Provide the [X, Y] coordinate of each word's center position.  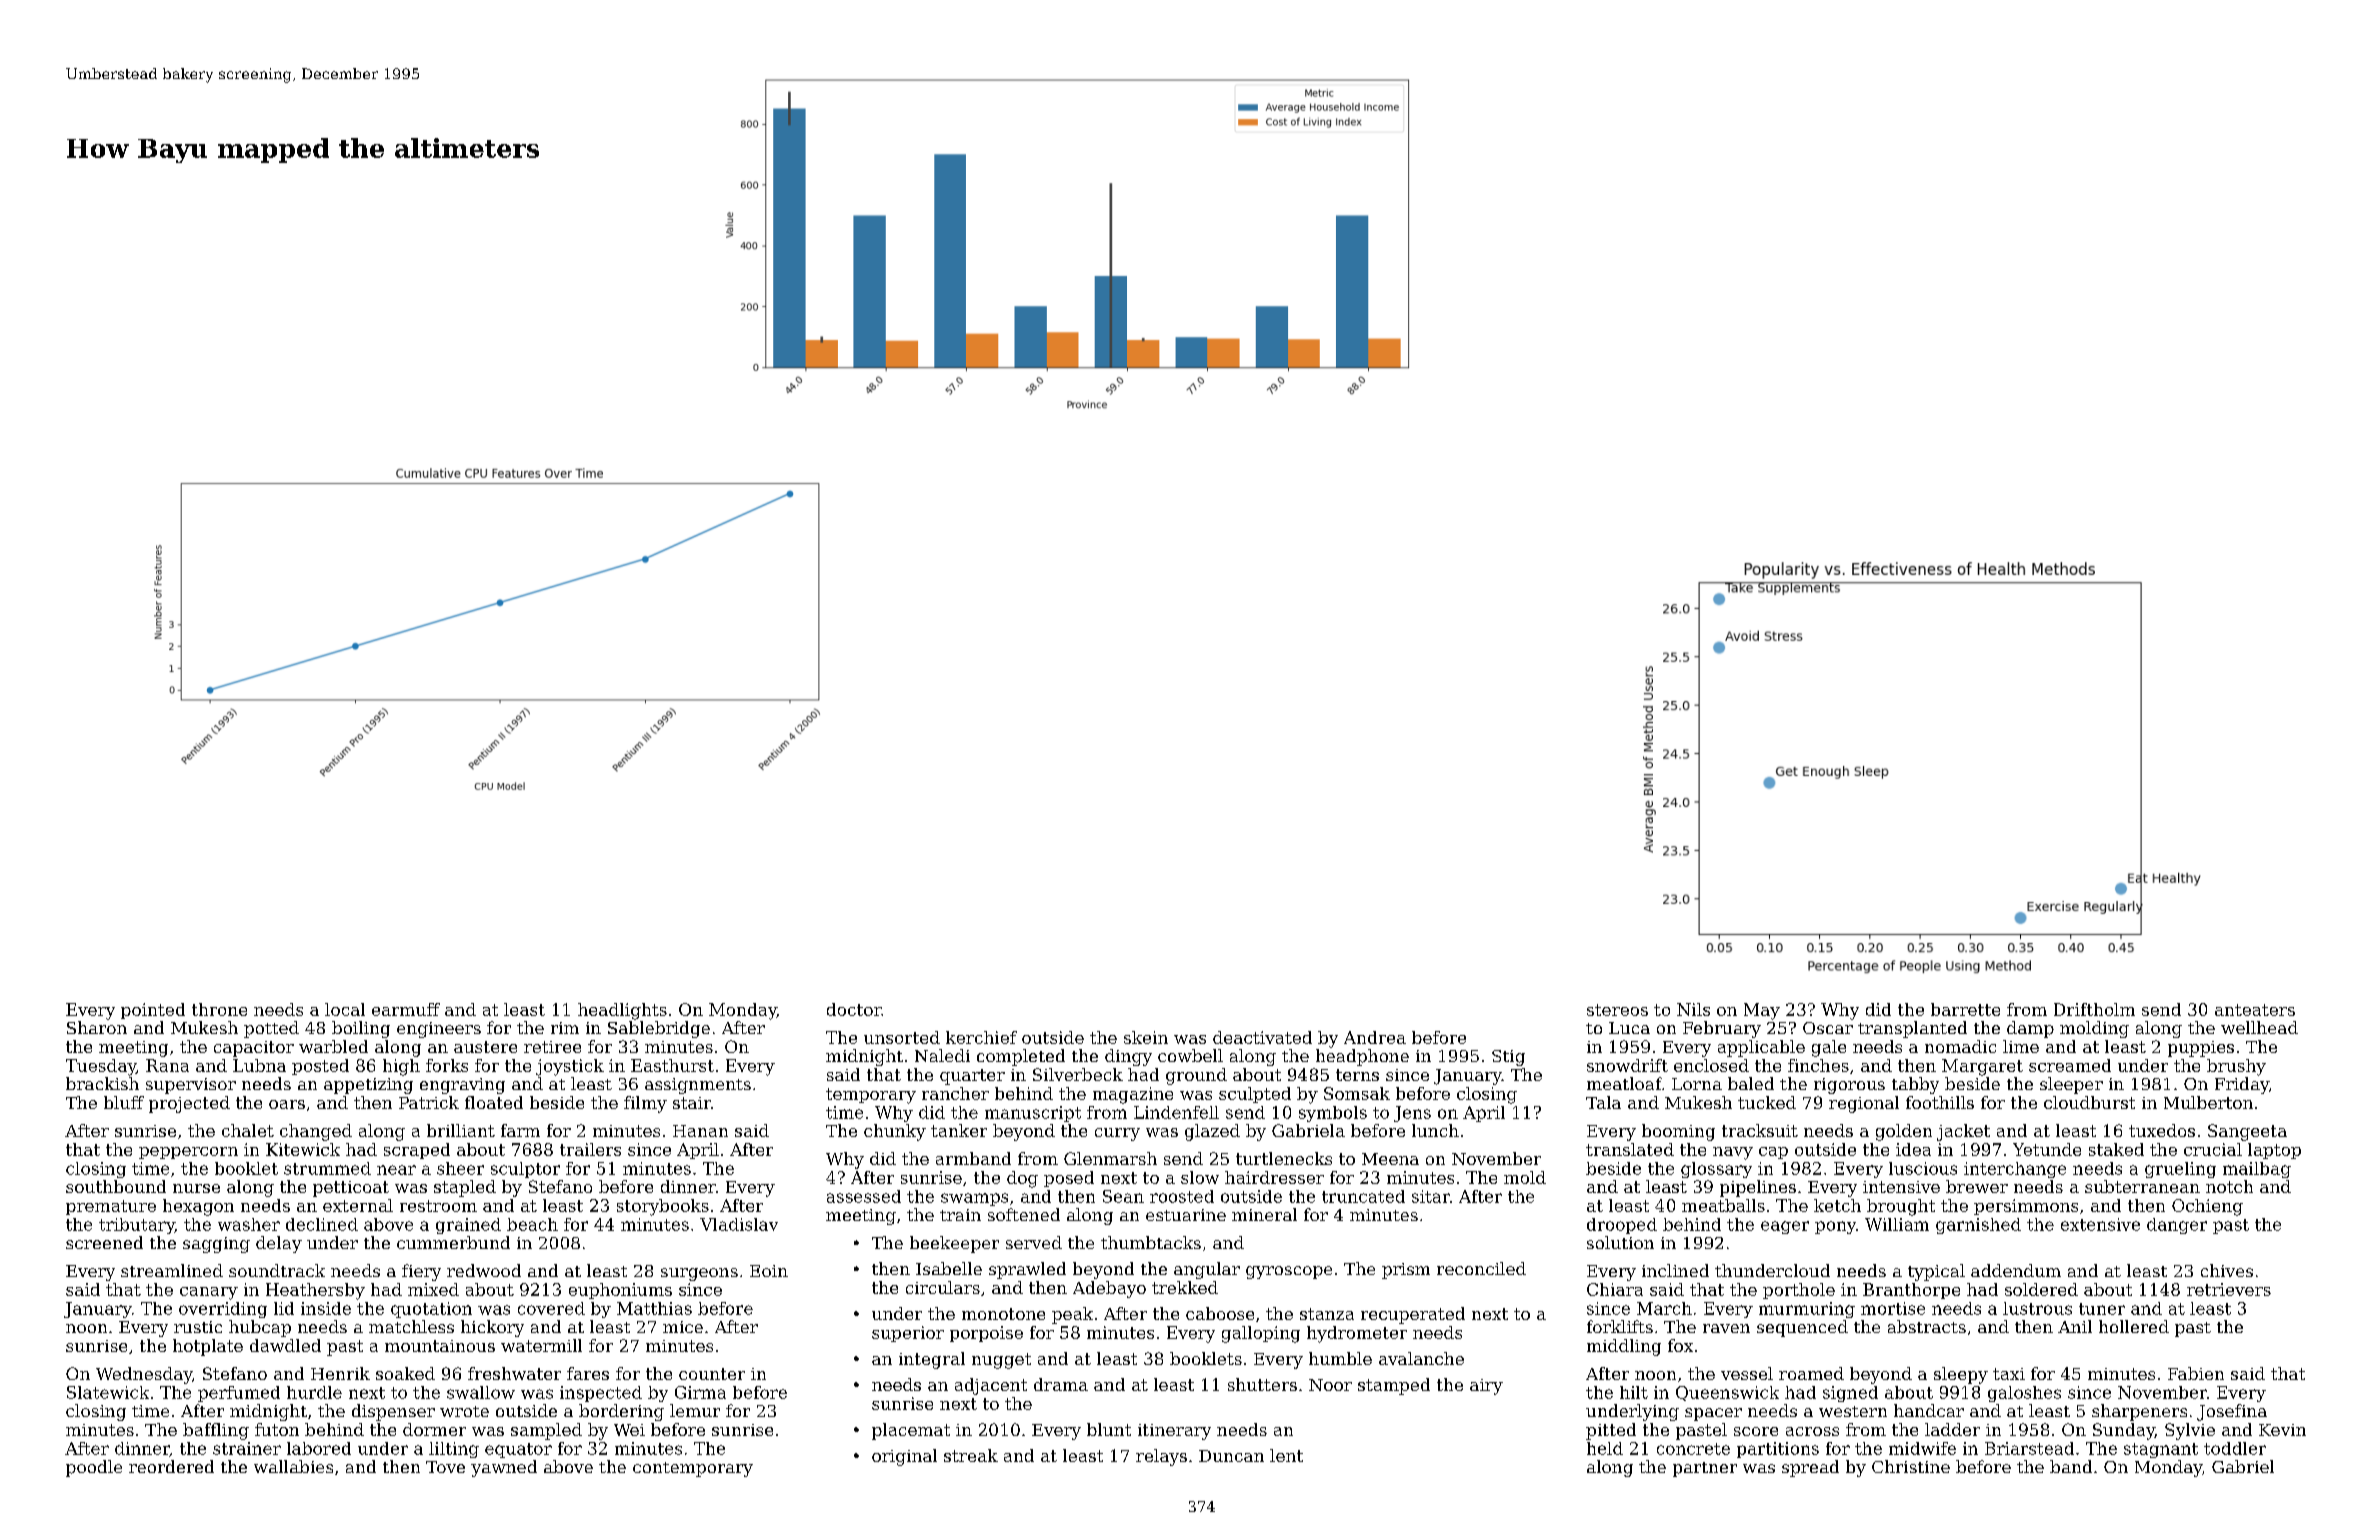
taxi [2009, 1374]
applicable [1761, 1048]
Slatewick [108, 1392]
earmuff [406, 1009]
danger [2177, 1226]
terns [1357, 1075]
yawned [504, 1468]
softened [1024, 1214]
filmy [645, 1104]
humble [1340, 1358]
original [904, 1457]
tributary [137, 1226]
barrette [1965, 1009]
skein [1146, 1037]
